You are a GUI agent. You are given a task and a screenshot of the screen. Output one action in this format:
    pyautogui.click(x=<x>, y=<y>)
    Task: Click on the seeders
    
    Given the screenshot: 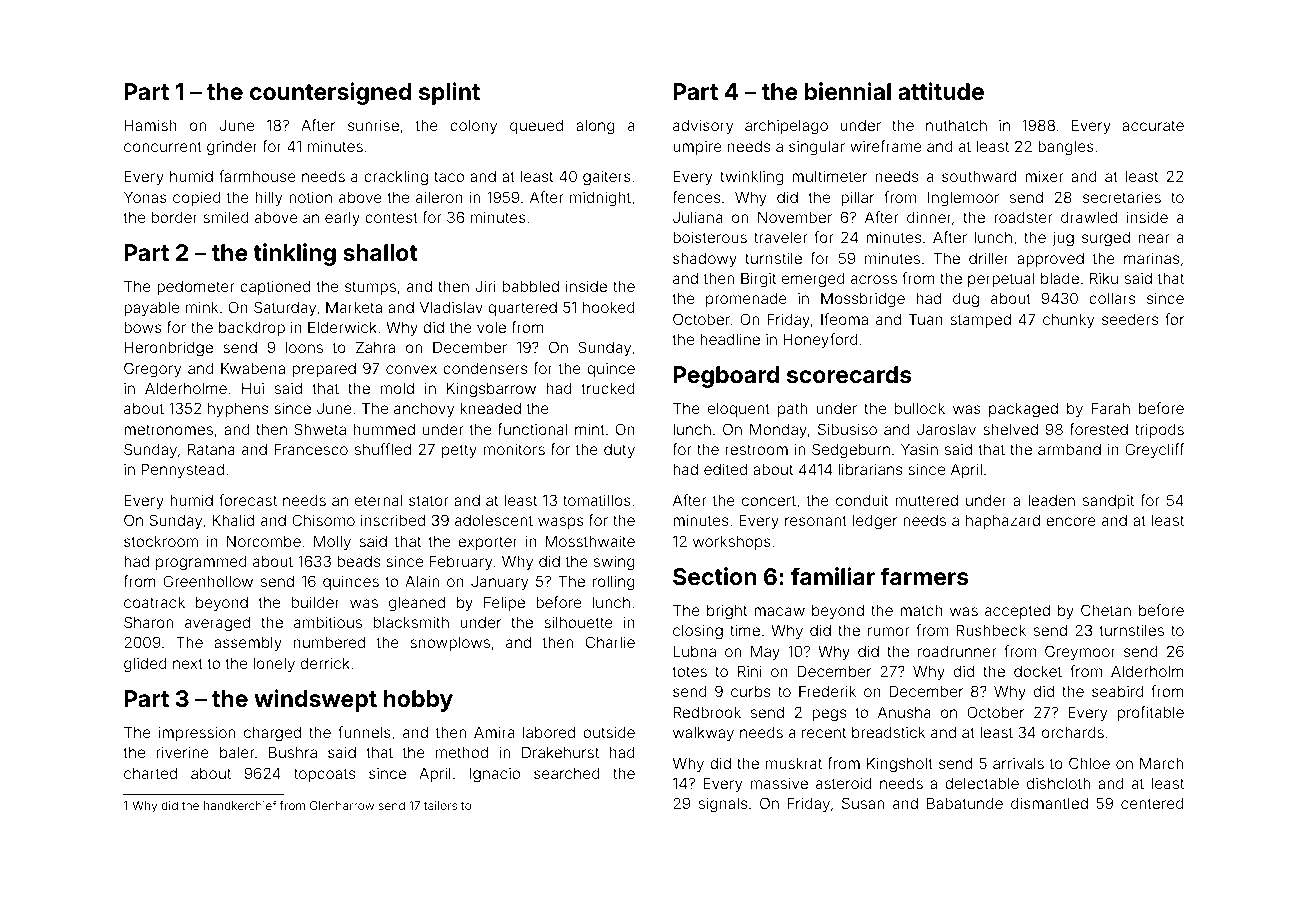 What is the action you would take?
    pyautogui.click(x=1130, y=319)
